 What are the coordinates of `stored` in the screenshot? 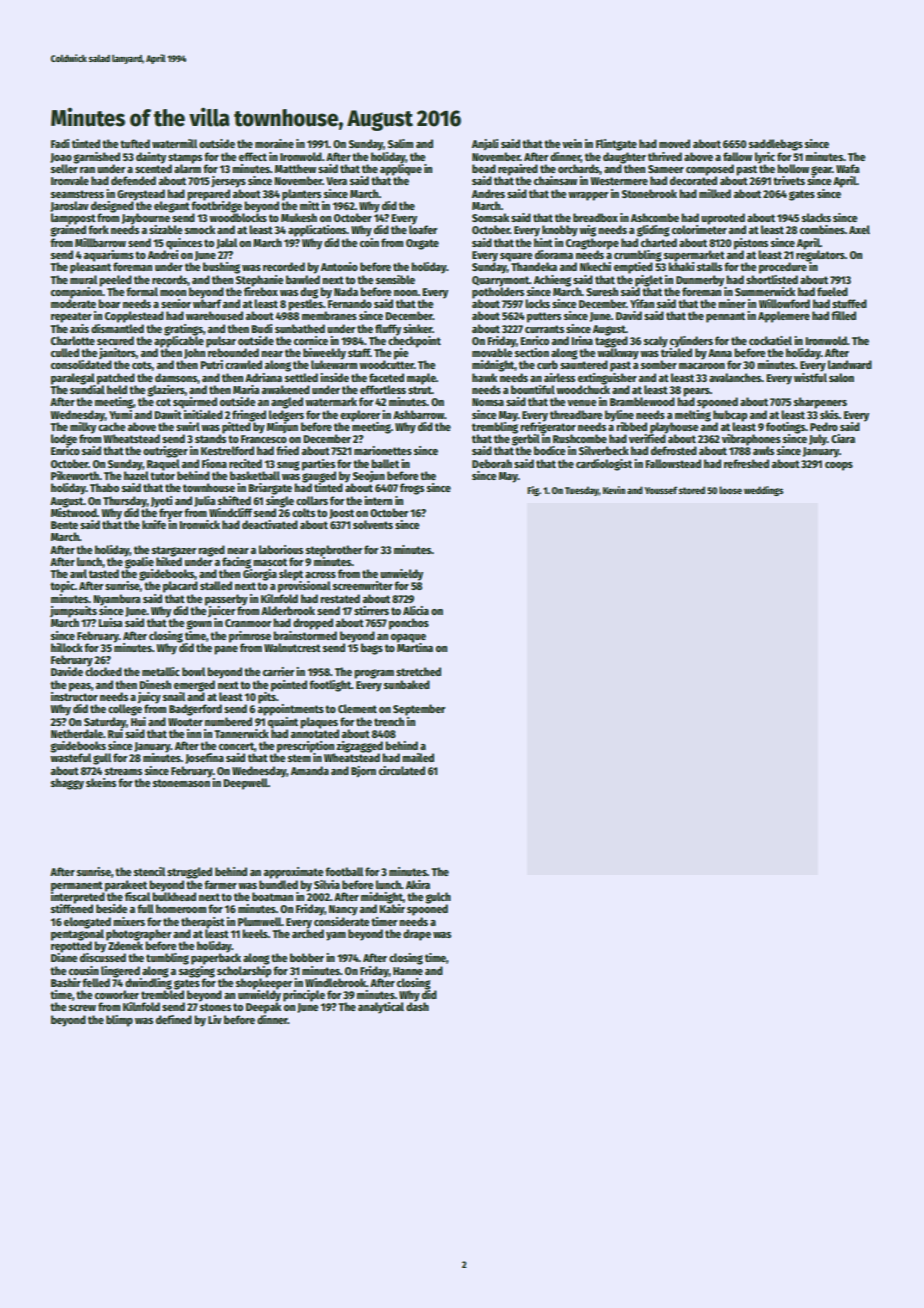 It's located at (692, 490).
